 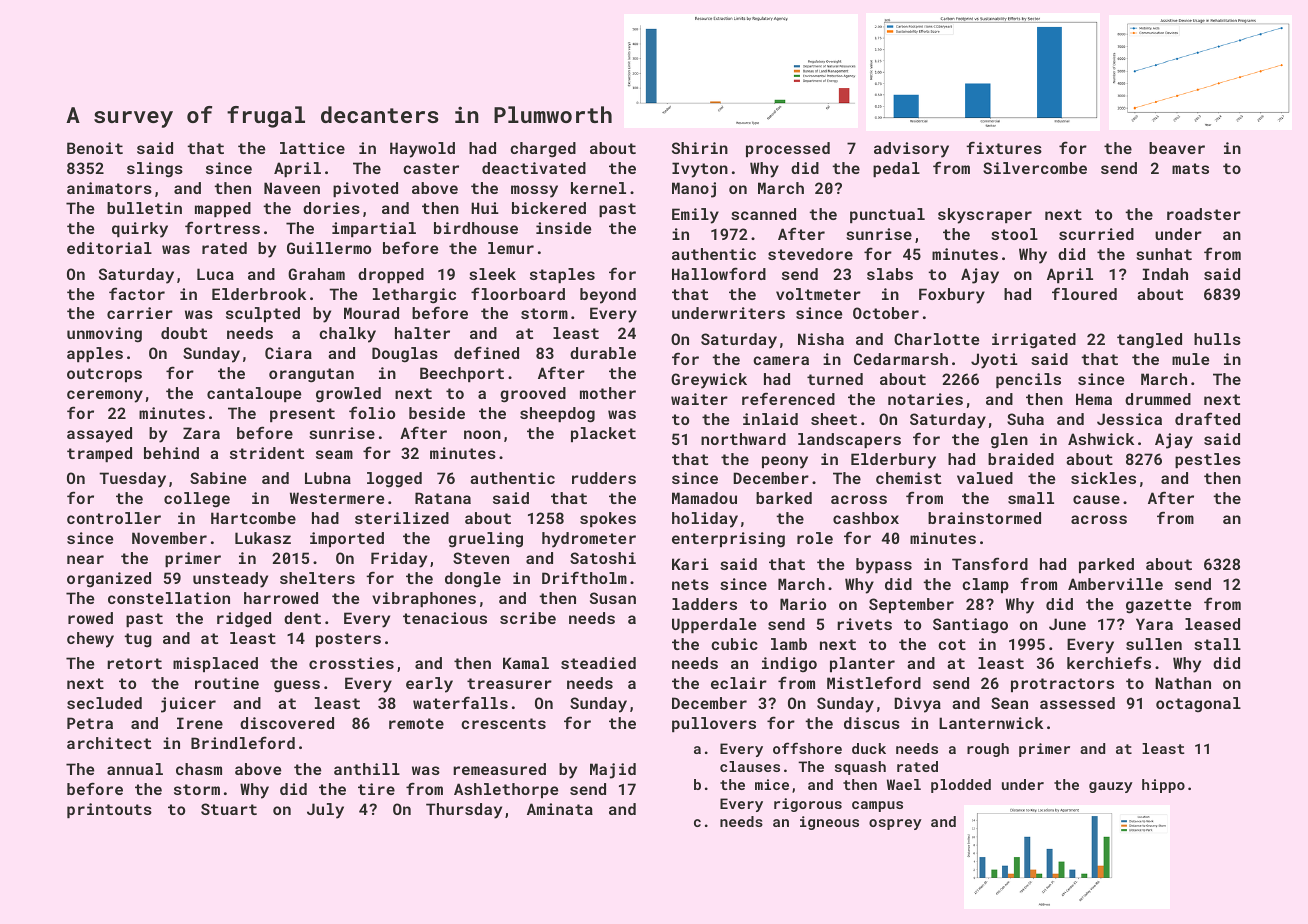 What do you see at coordinates (925, 399) in the screenshot?
I see `notaries` at bounding box center [925, 399].
